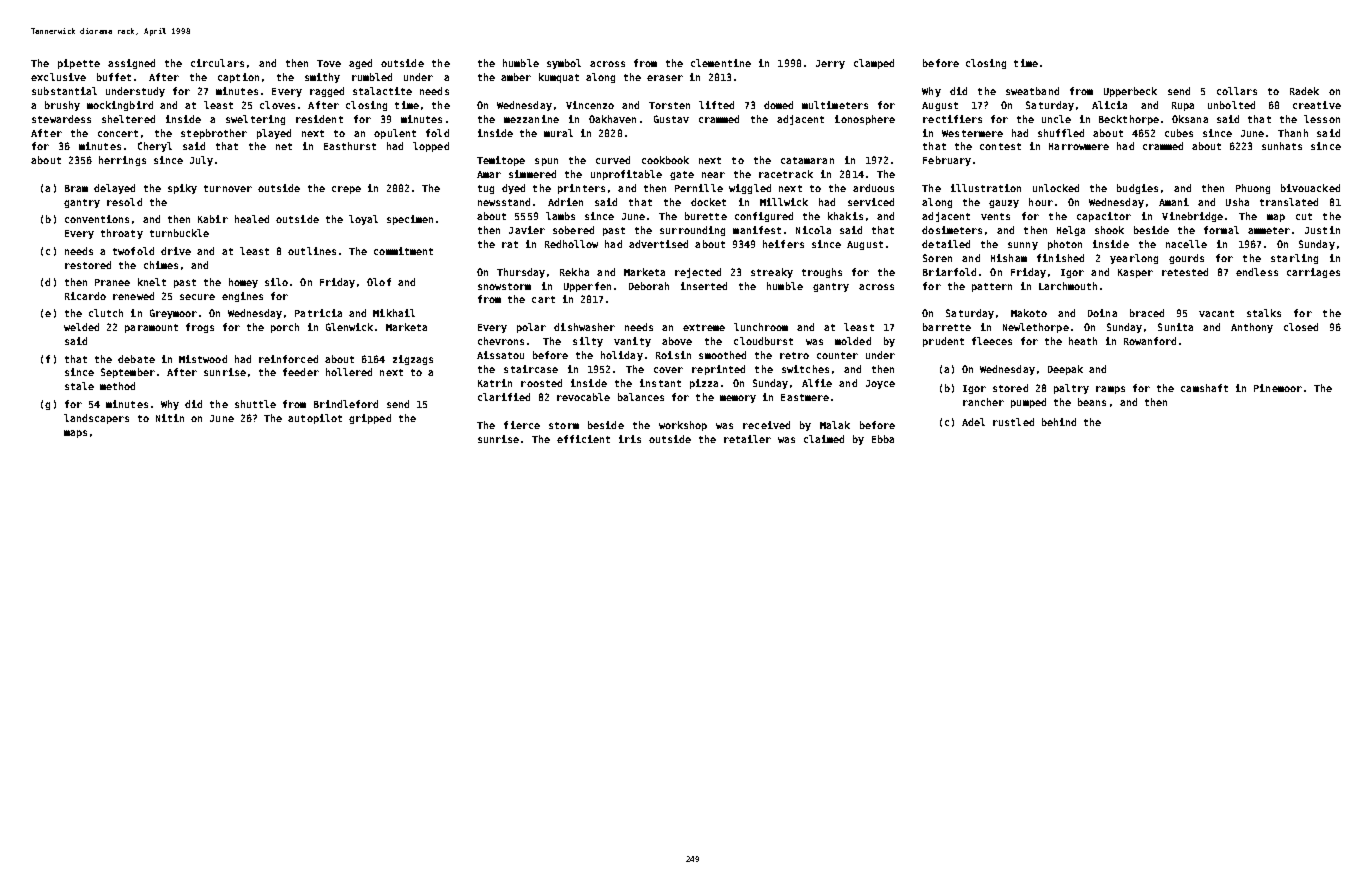  Describe the element at coordinates (79, 64) in the screenshot. I see `pipette` at that location.
